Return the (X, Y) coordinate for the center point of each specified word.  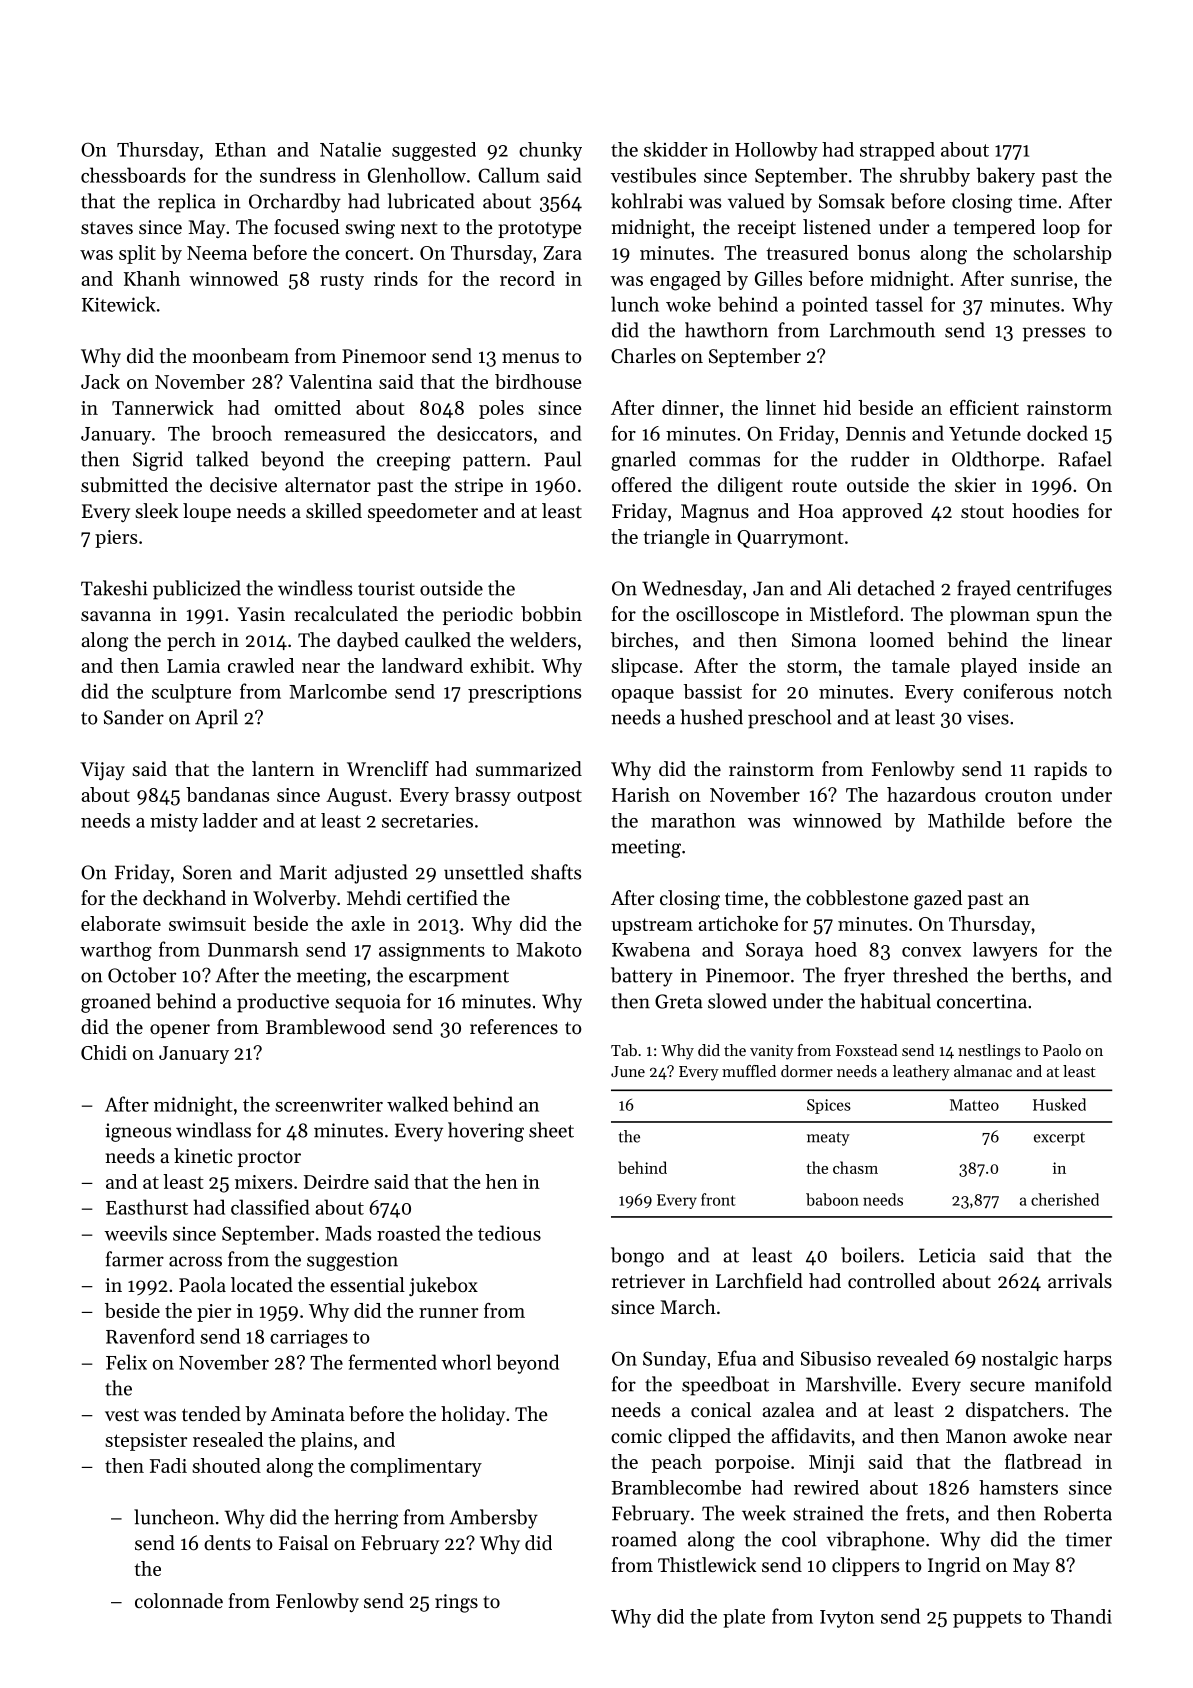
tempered (994, 228)
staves (107, 228)
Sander (134, 717)
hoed (836, 949)
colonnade (179, 1601)
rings (456, 1603)
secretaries (427, 821)
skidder (676, 149)
